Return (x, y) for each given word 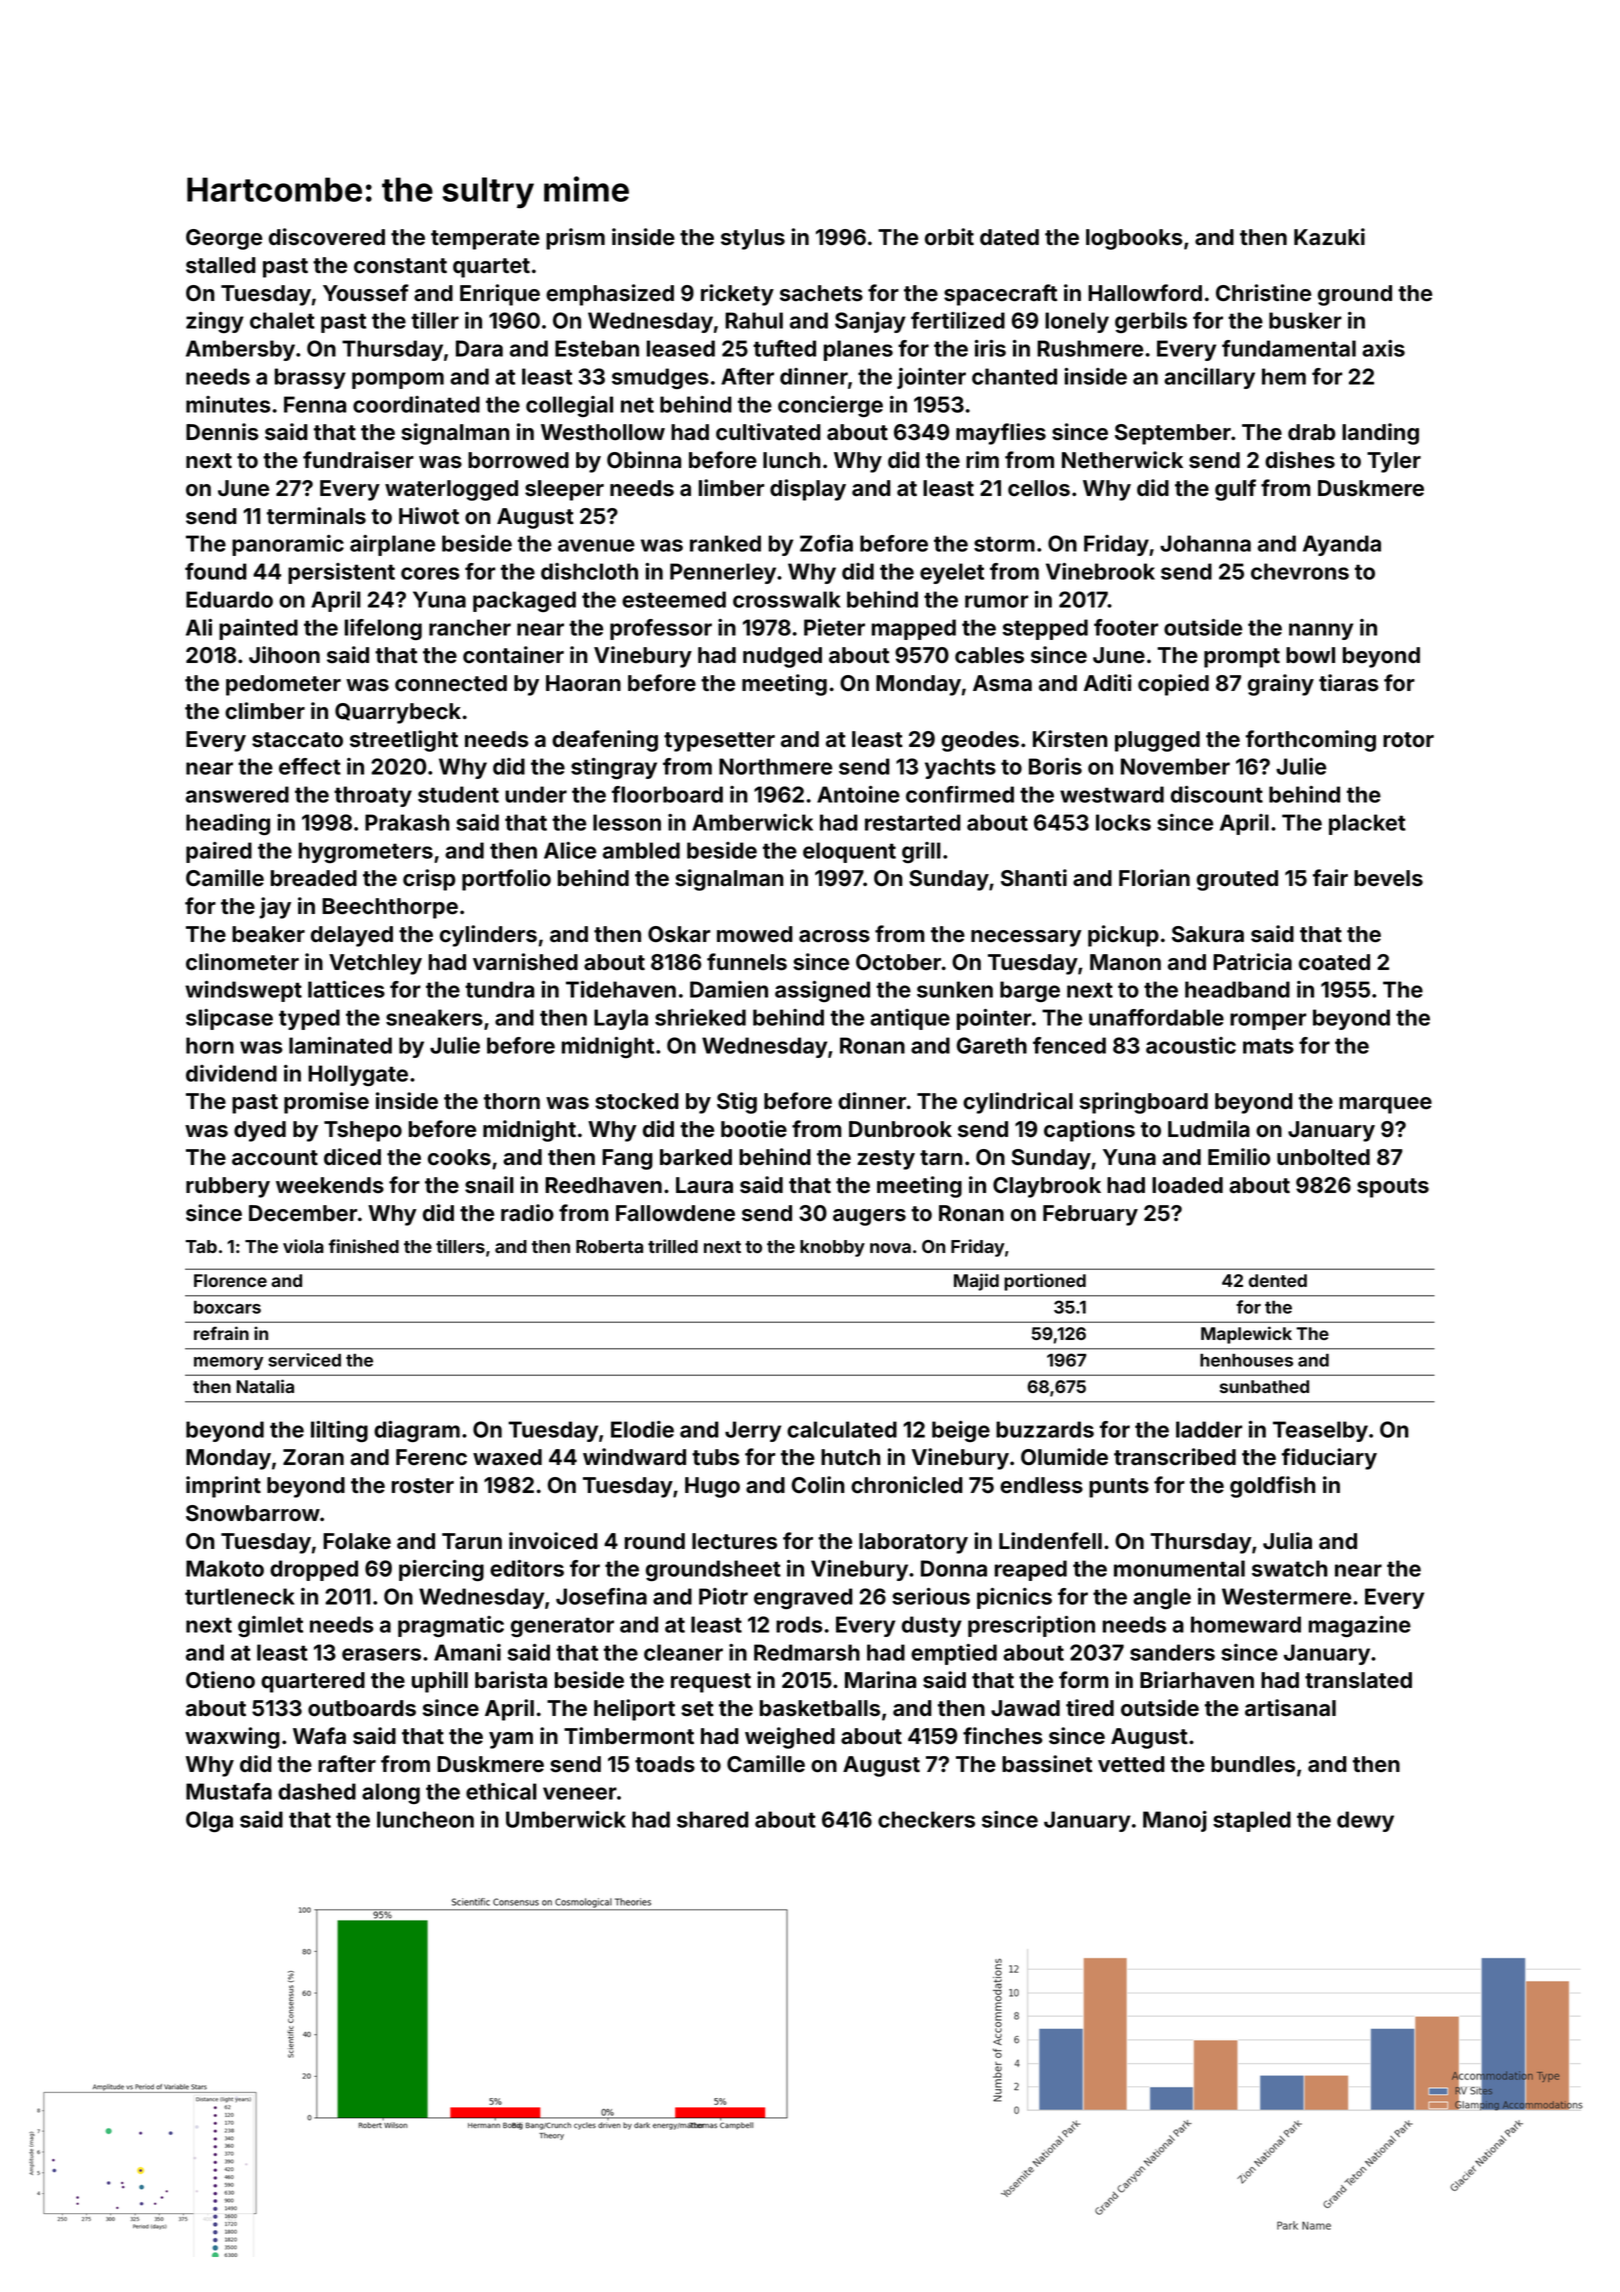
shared (713, 1819)
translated (1358, 1680)
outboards (362, 1708)
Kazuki (1329, 237)
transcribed (1175, 1457)
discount (1217, 794)
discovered (327, 237)
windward (634, 1457)
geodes (980, 741)
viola (303, 1246)
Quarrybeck (398, 713)
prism (575, 239)
